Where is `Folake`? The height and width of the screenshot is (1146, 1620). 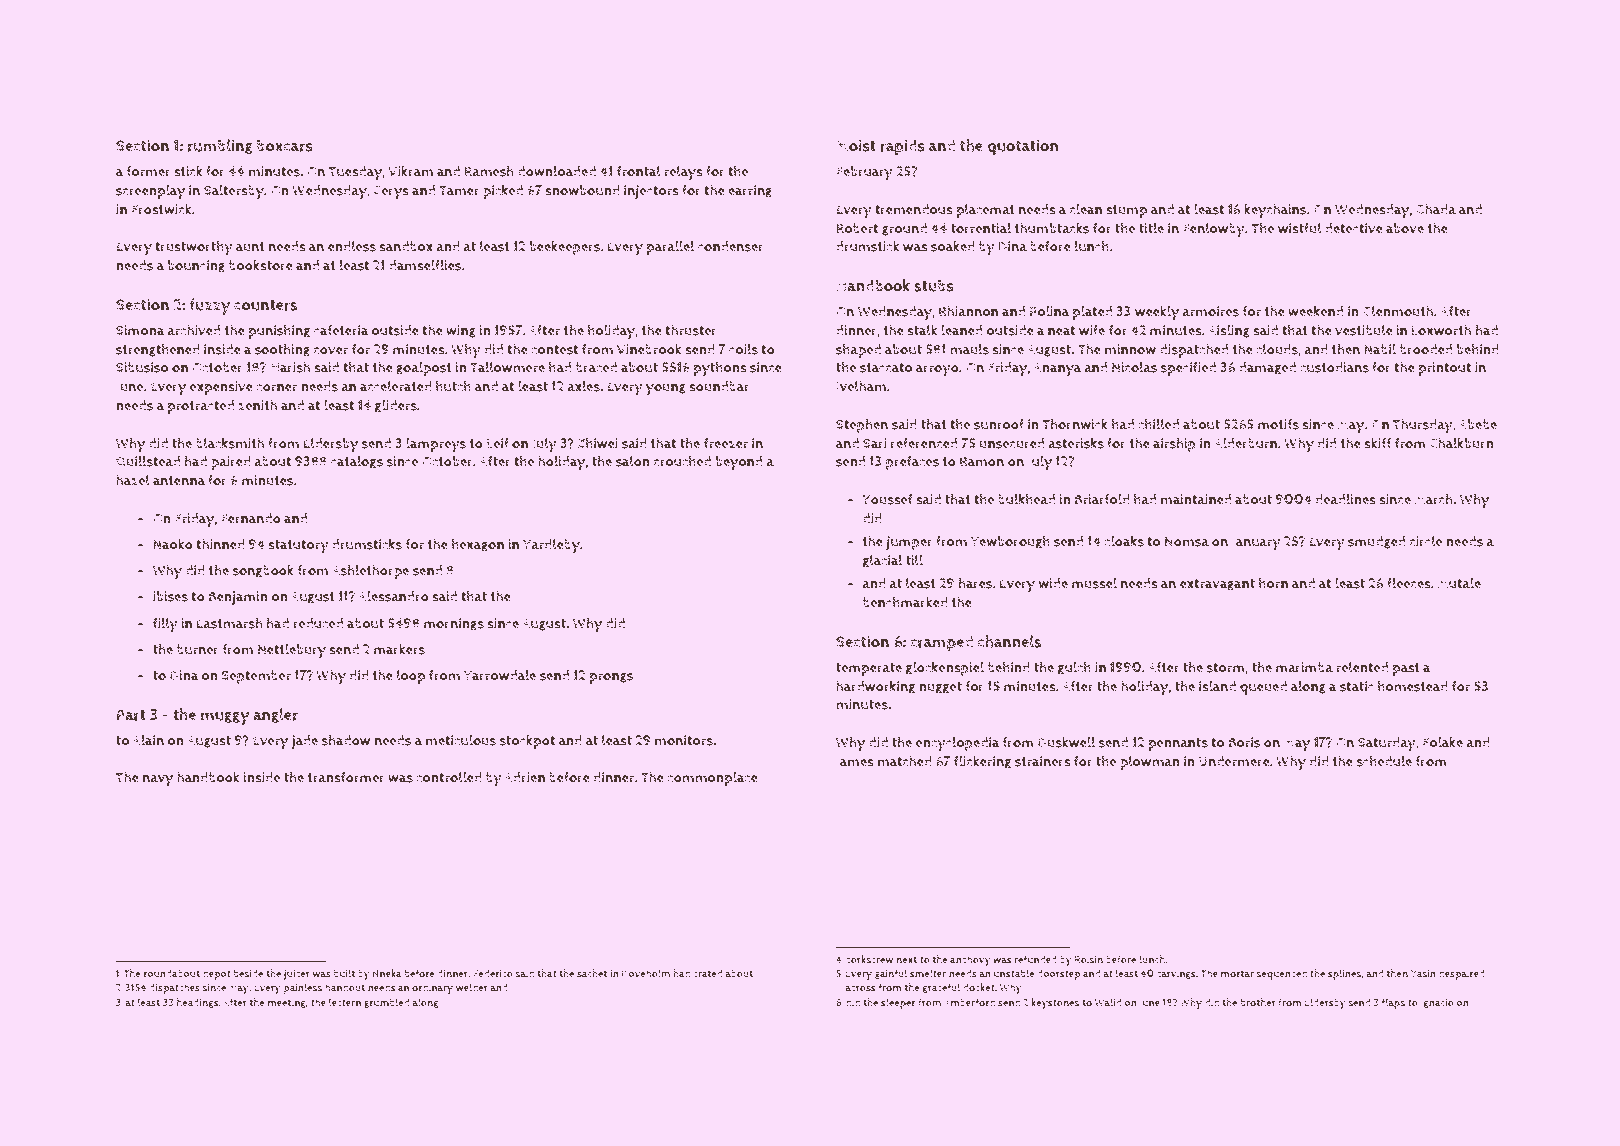
Folake is located at coordinates (1443, 742).
